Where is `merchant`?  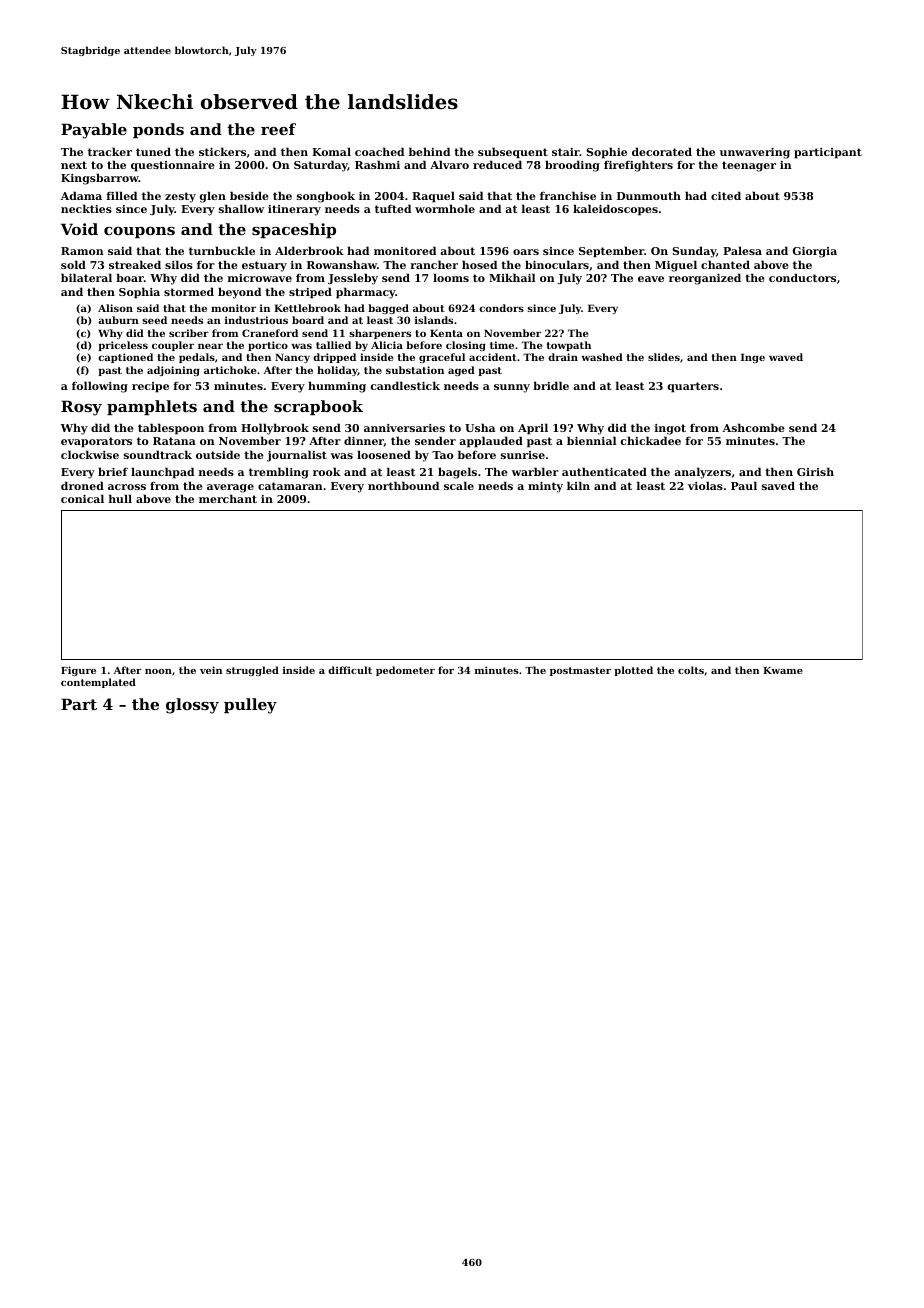
merchant is located at coordinates (228, 498).
